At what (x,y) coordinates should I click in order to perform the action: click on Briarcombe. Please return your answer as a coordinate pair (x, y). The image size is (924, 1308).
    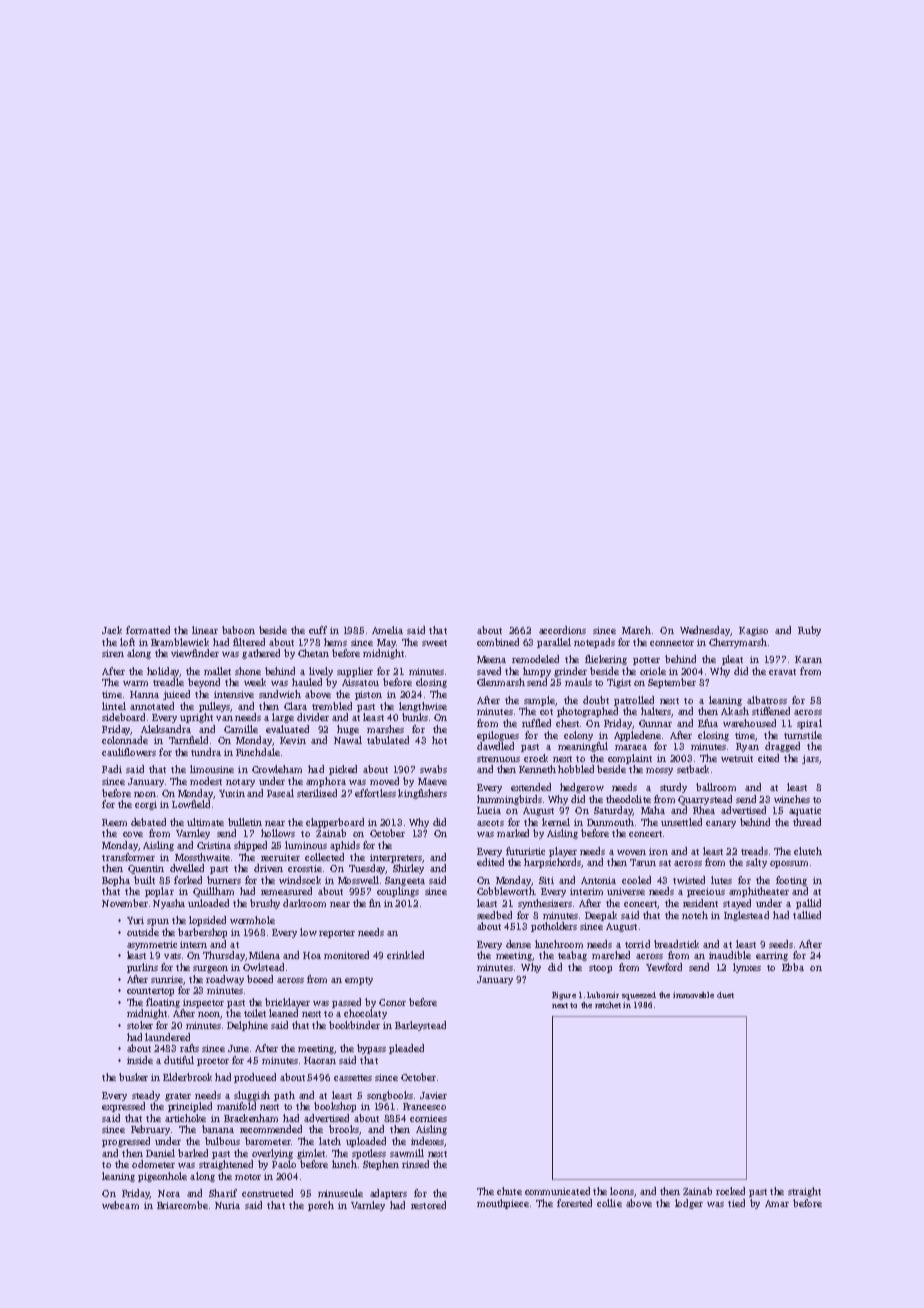
    Looking at the image, I should click on (182, 1205).
